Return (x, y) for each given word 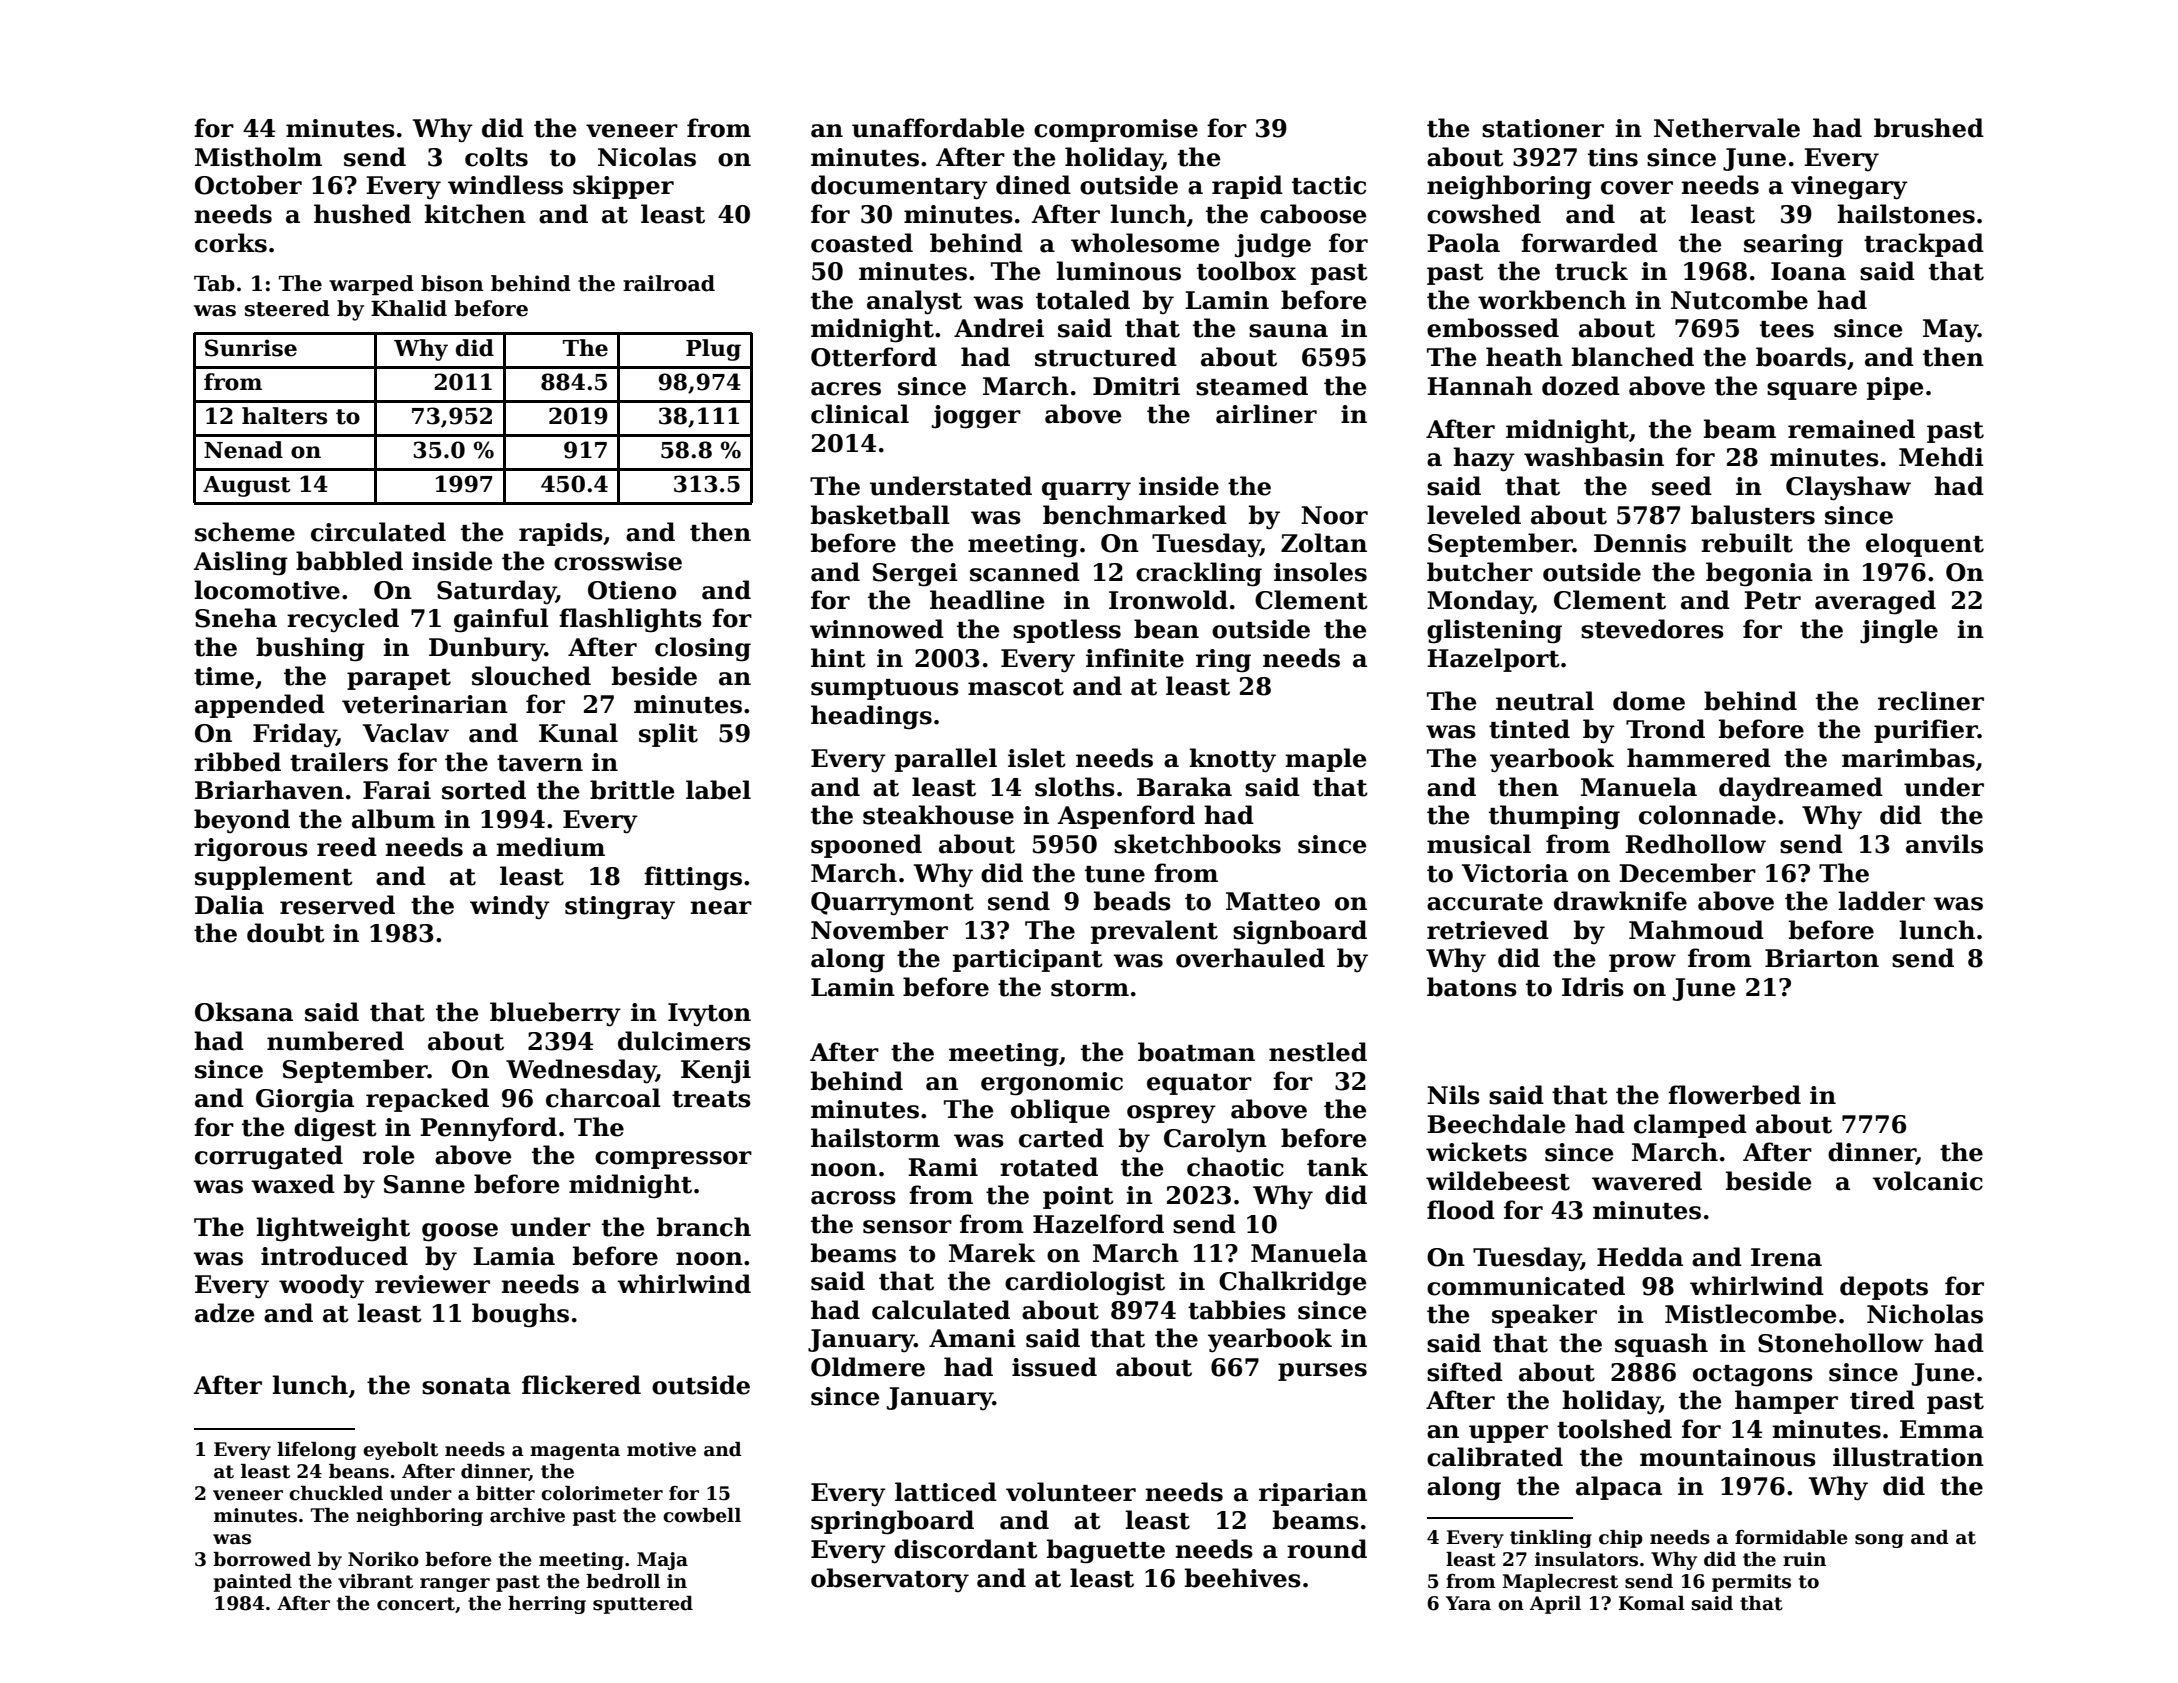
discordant (966, 1549)
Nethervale (1727, 128)
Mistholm (258, 157)
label (718, 790)
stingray (620, 908)
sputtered (643, 1605)
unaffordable (938, 128)
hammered (1699, 758)
